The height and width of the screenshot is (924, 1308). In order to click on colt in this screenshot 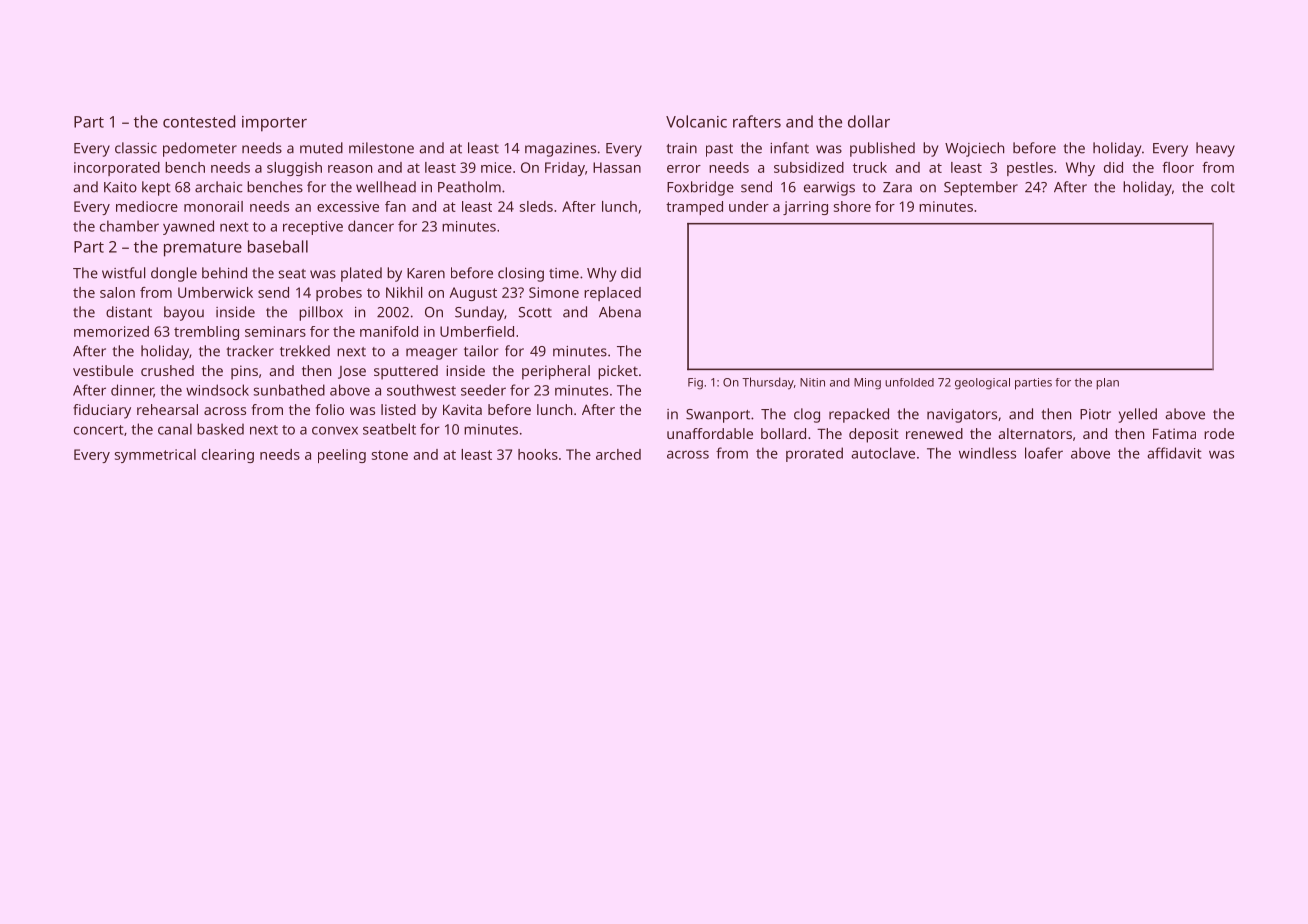, I will do `click(1223, 187)`.
